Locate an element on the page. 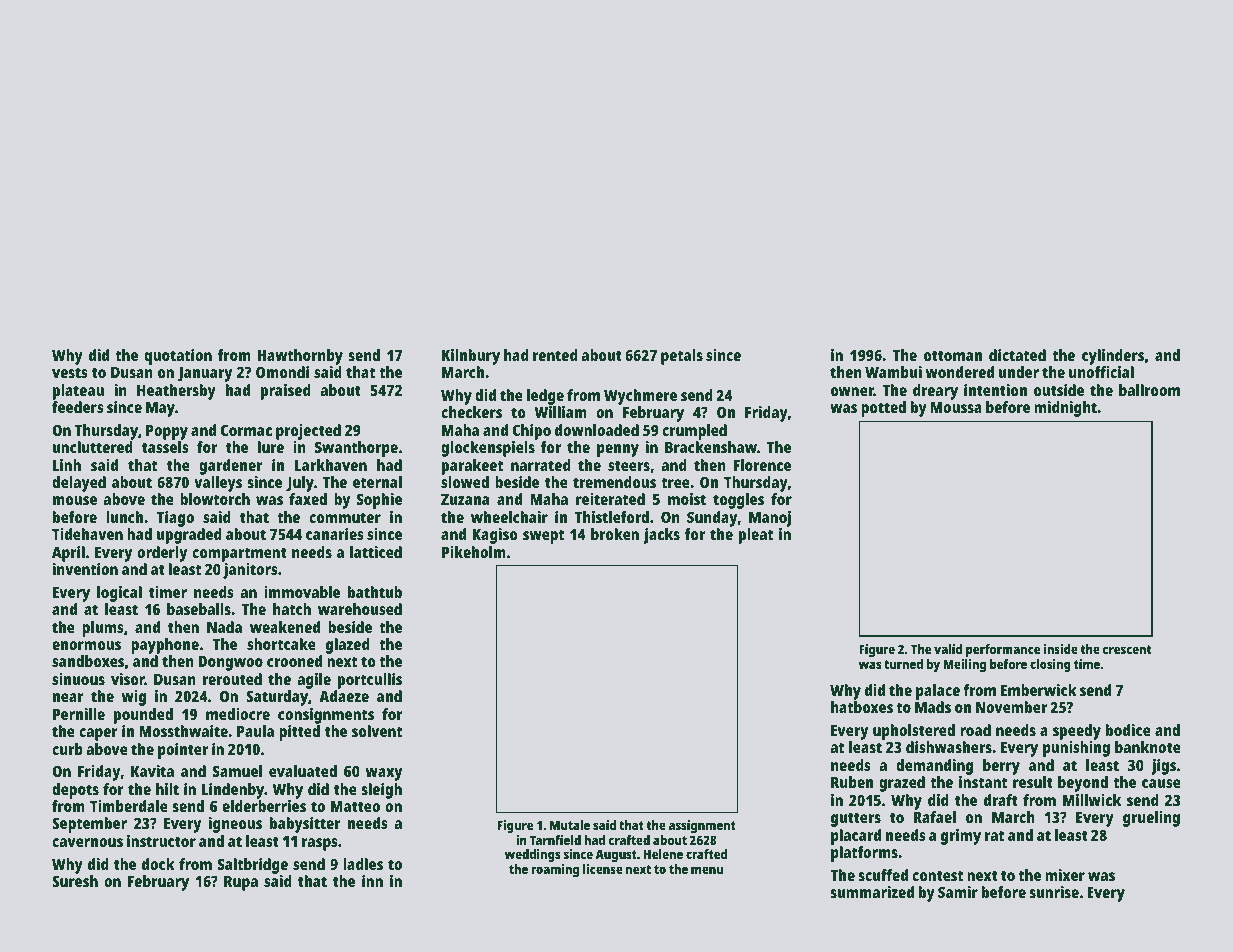 Image resolution: width=1233 pixels, height=952 pixels. Omondi is located at coordinates (282, 372).
